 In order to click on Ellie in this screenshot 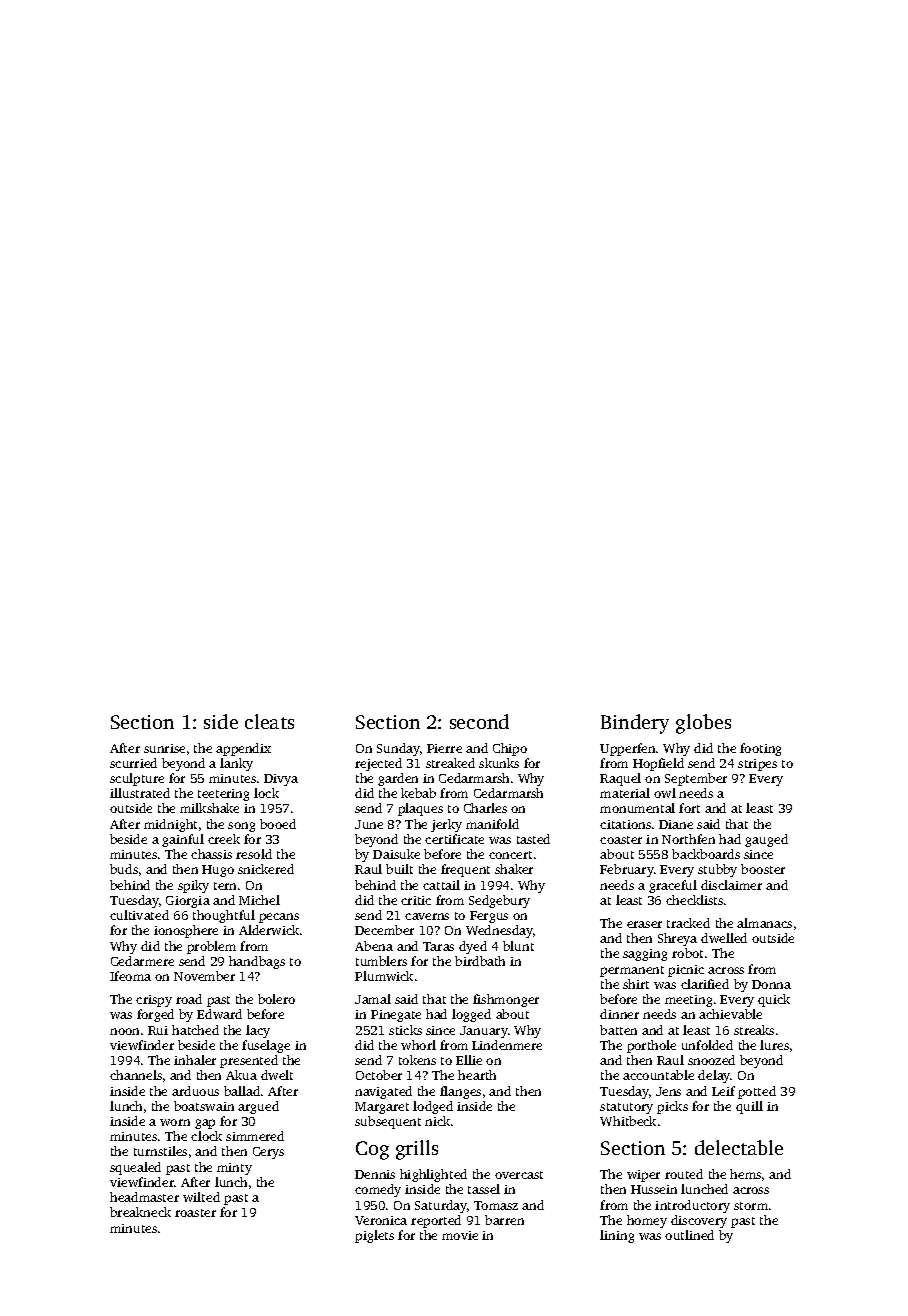, I will do `click(469, 1060)`.
